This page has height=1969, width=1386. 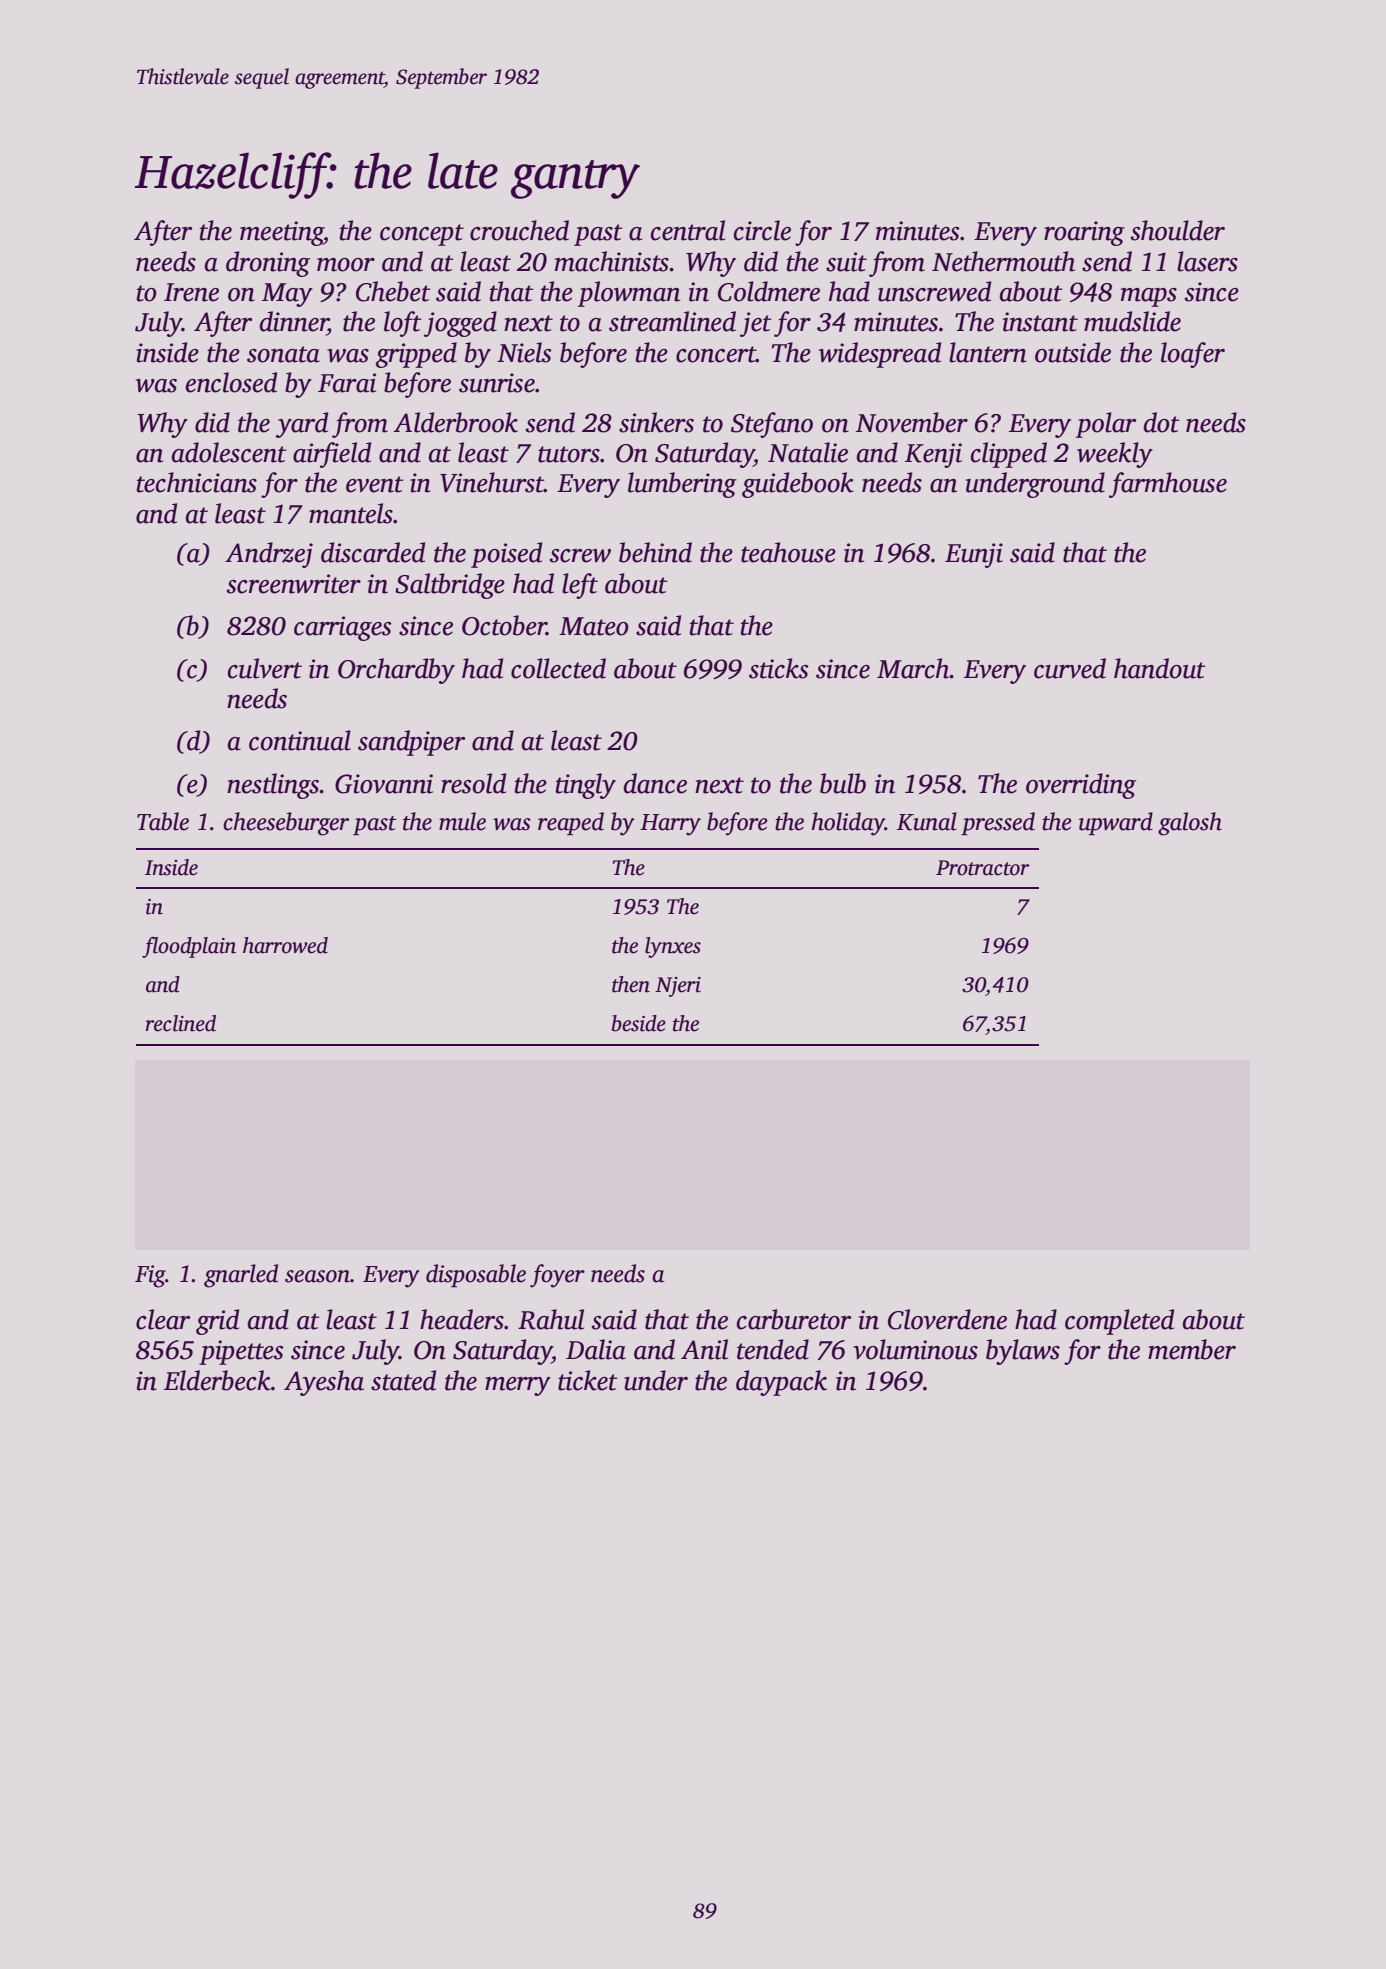 I want to click on roaring, so click(x=1084, y=233).
